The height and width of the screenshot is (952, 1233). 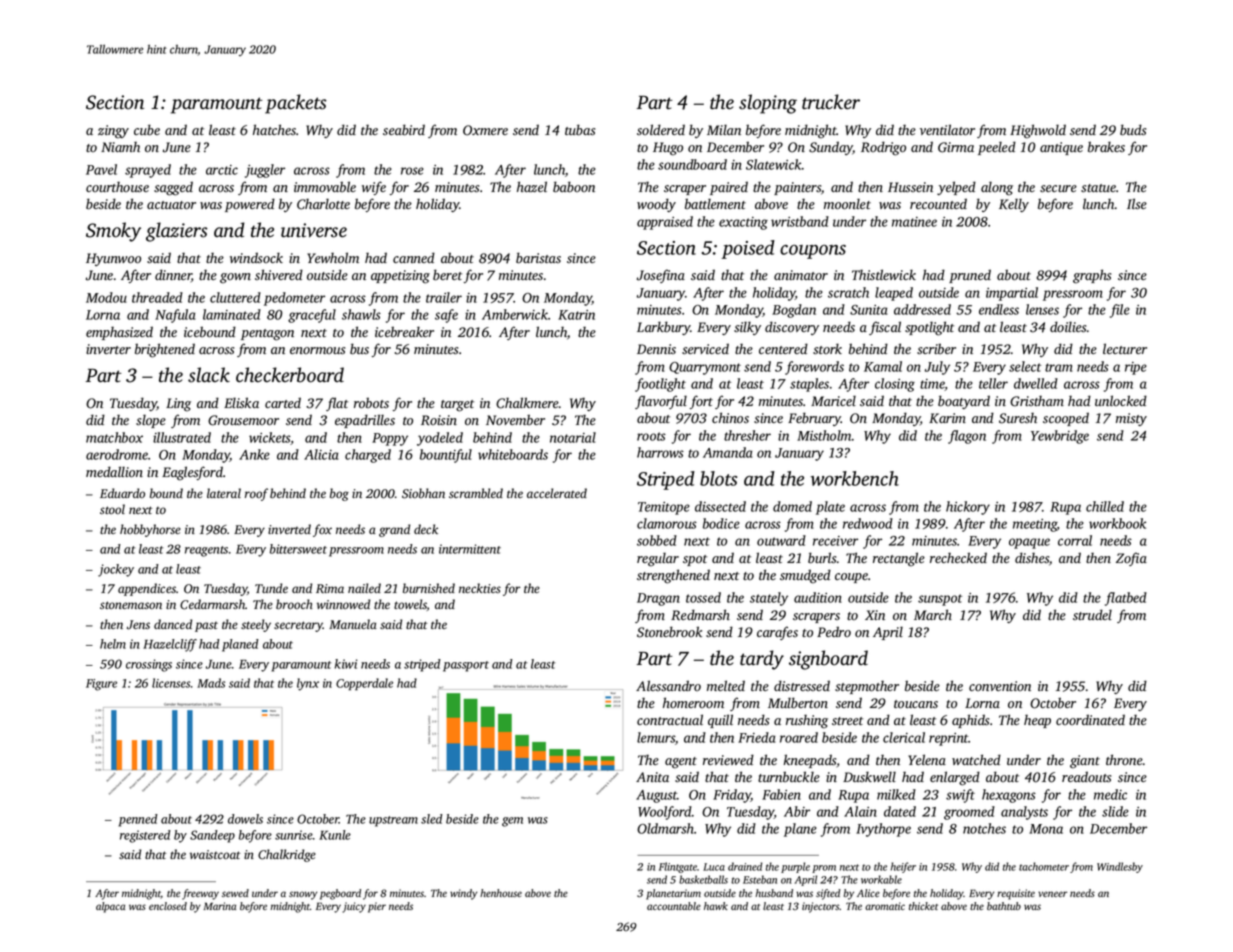 I want to click on throne, so click(x=1124, y=759).
